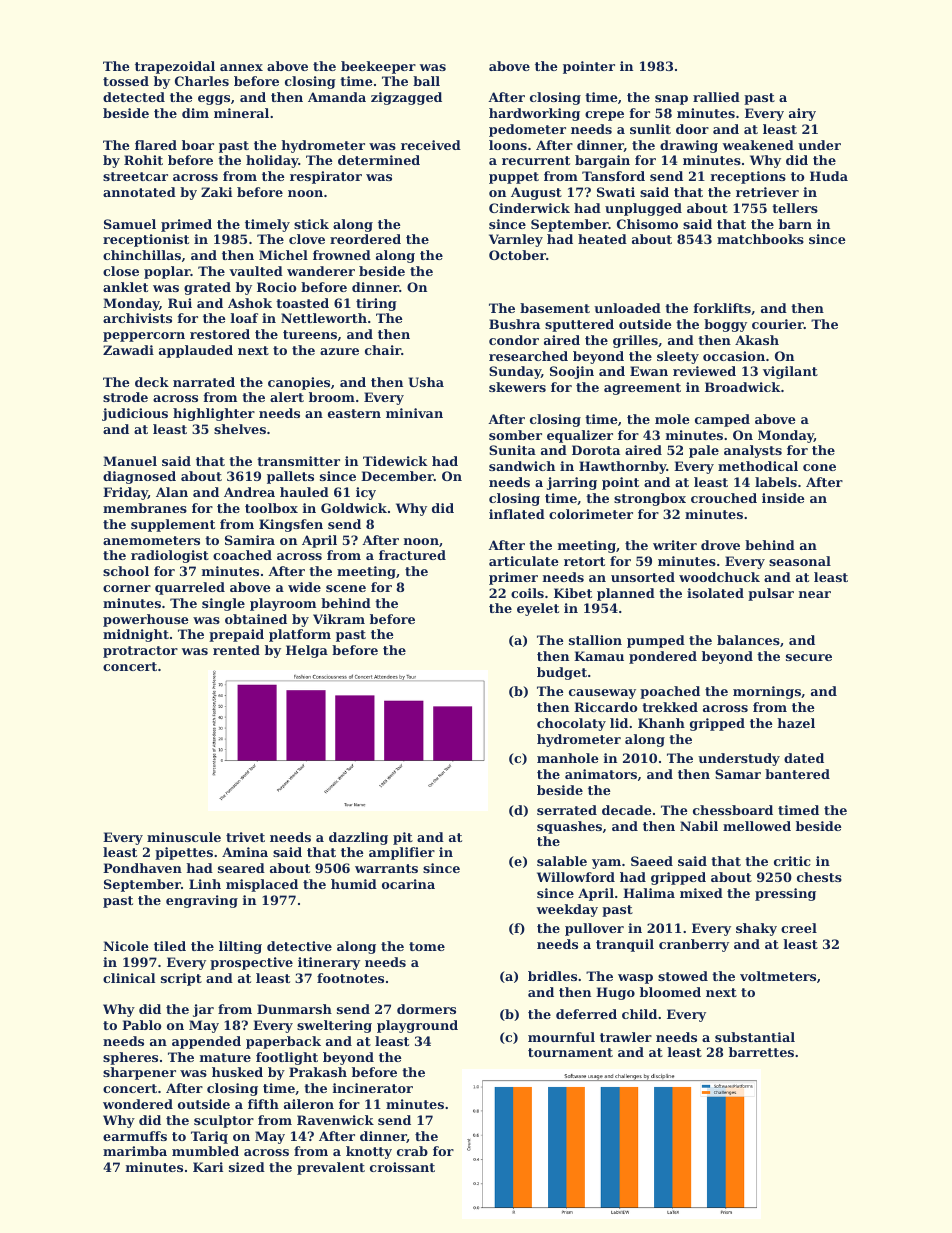 Image resolution: width=952 pixels, height=1233 pixels. Describe the element at coordinates (661, 723) in the page. I see `Khanh` at that location.
